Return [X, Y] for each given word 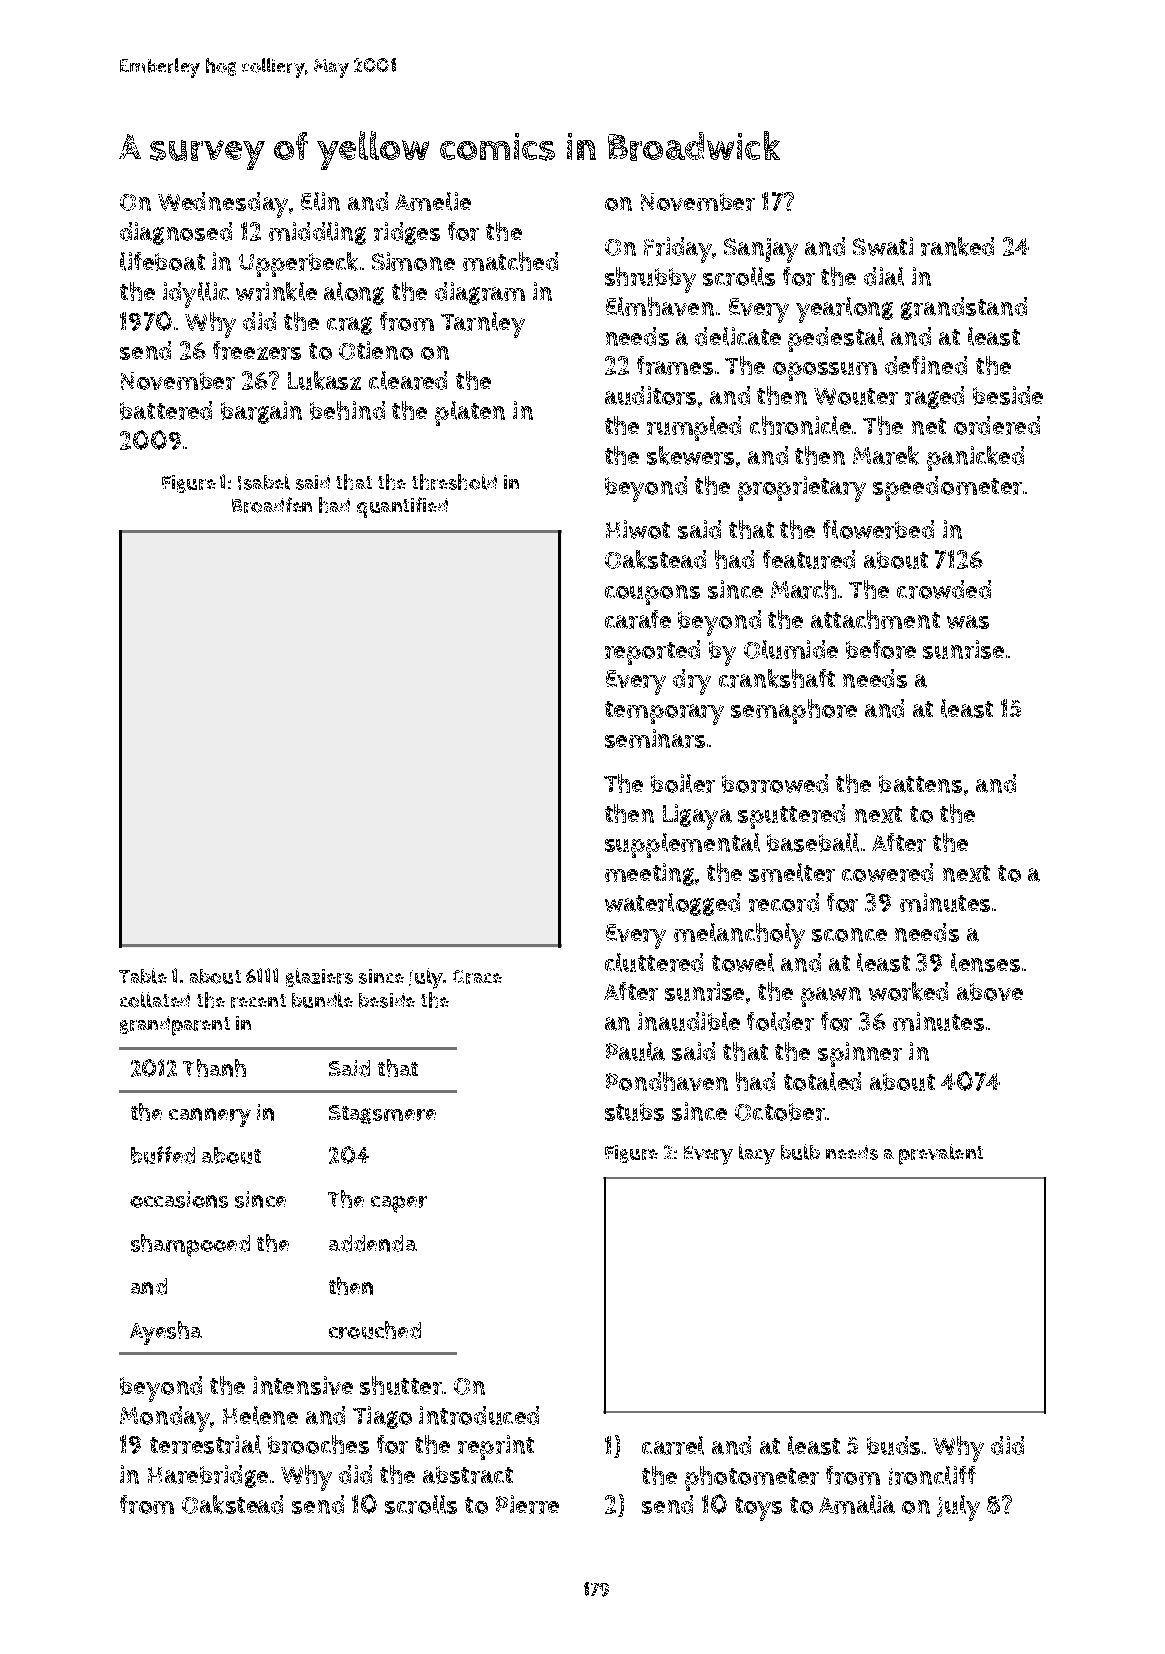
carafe [638, 619]
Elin [320, 201]
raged [934, 397]
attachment [875, 619]
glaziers [319, 977]
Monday [165, 1419]
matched [510, 261]
